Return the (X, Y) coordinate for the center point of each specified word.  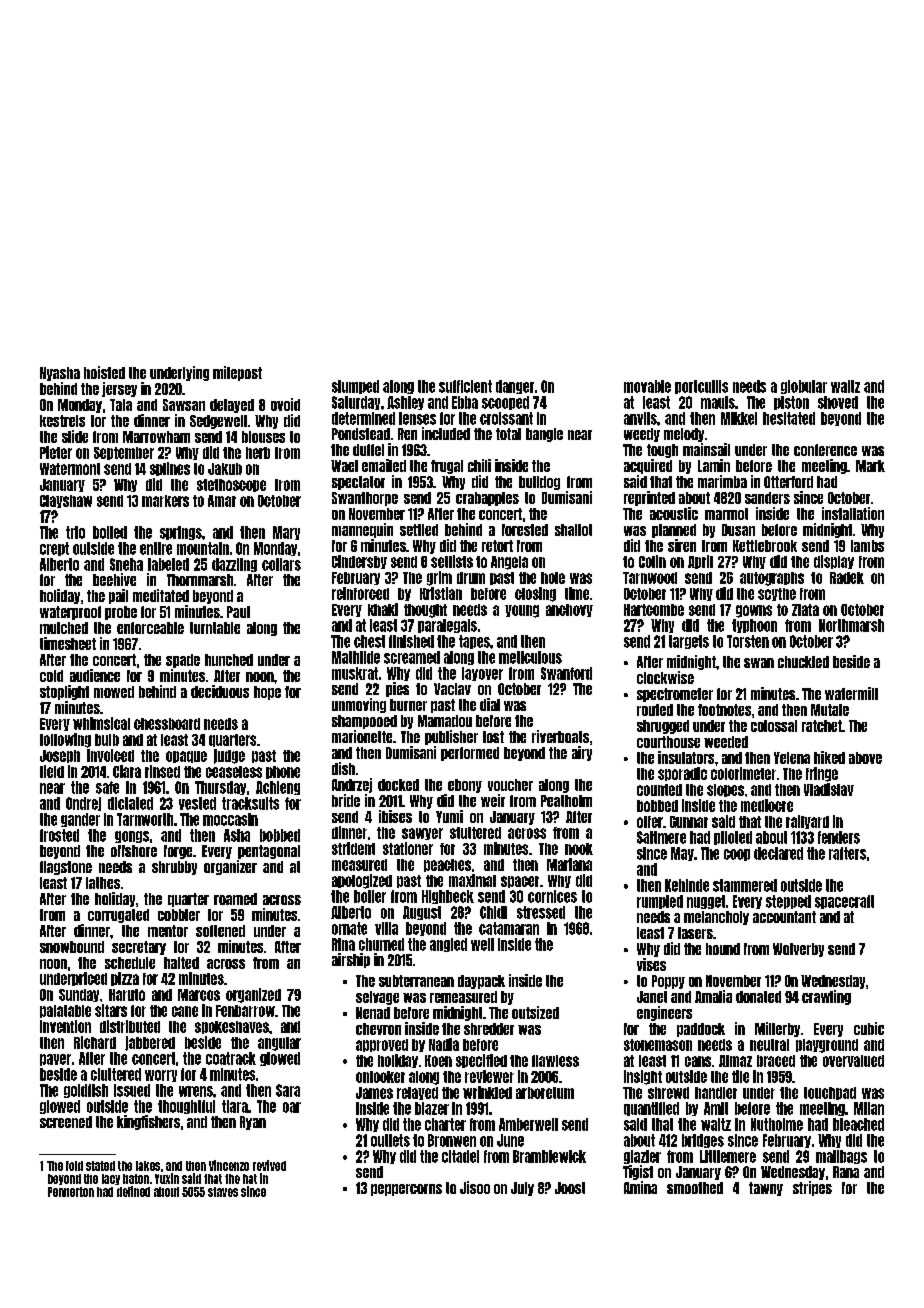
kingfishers (148, 1122)
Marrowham (156, 437)
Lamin (714, 465)
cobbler (179, 915)
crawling (826, 997)
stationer (408, 848)
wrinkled (487, 1092)
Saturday (356, 403)
